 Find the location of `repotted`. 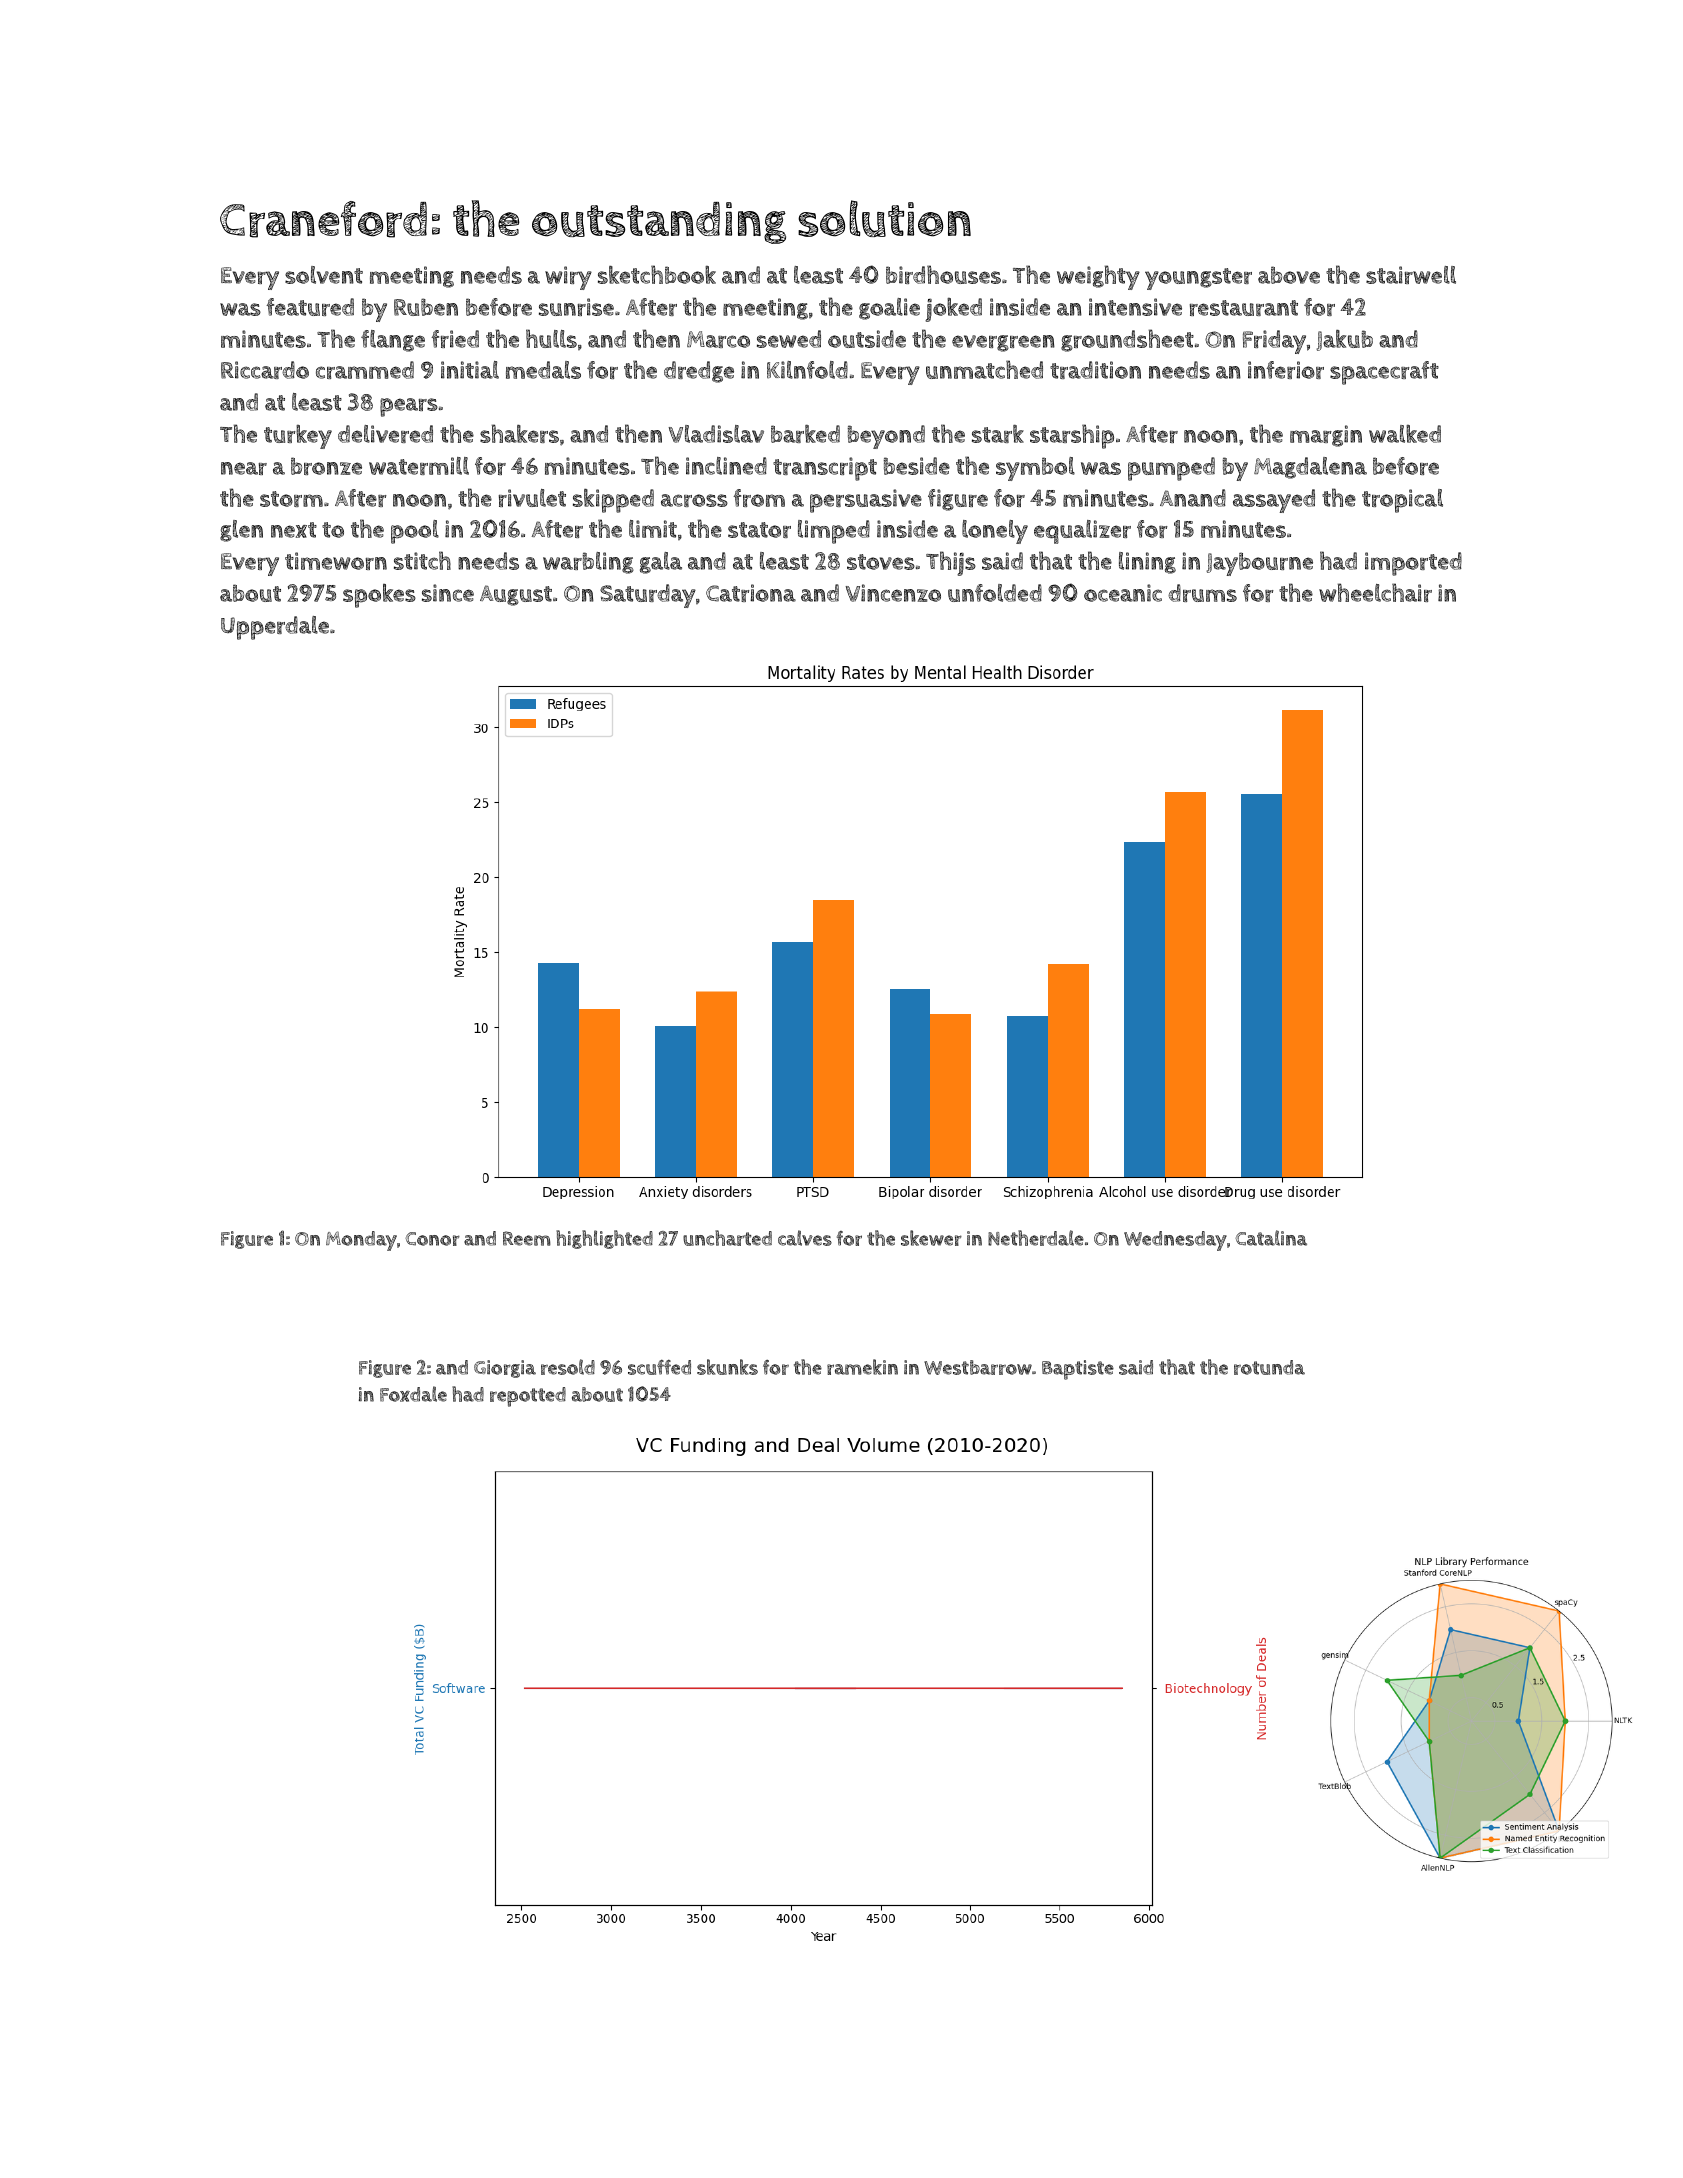

repotted is located at coordinates (528, 1397).
